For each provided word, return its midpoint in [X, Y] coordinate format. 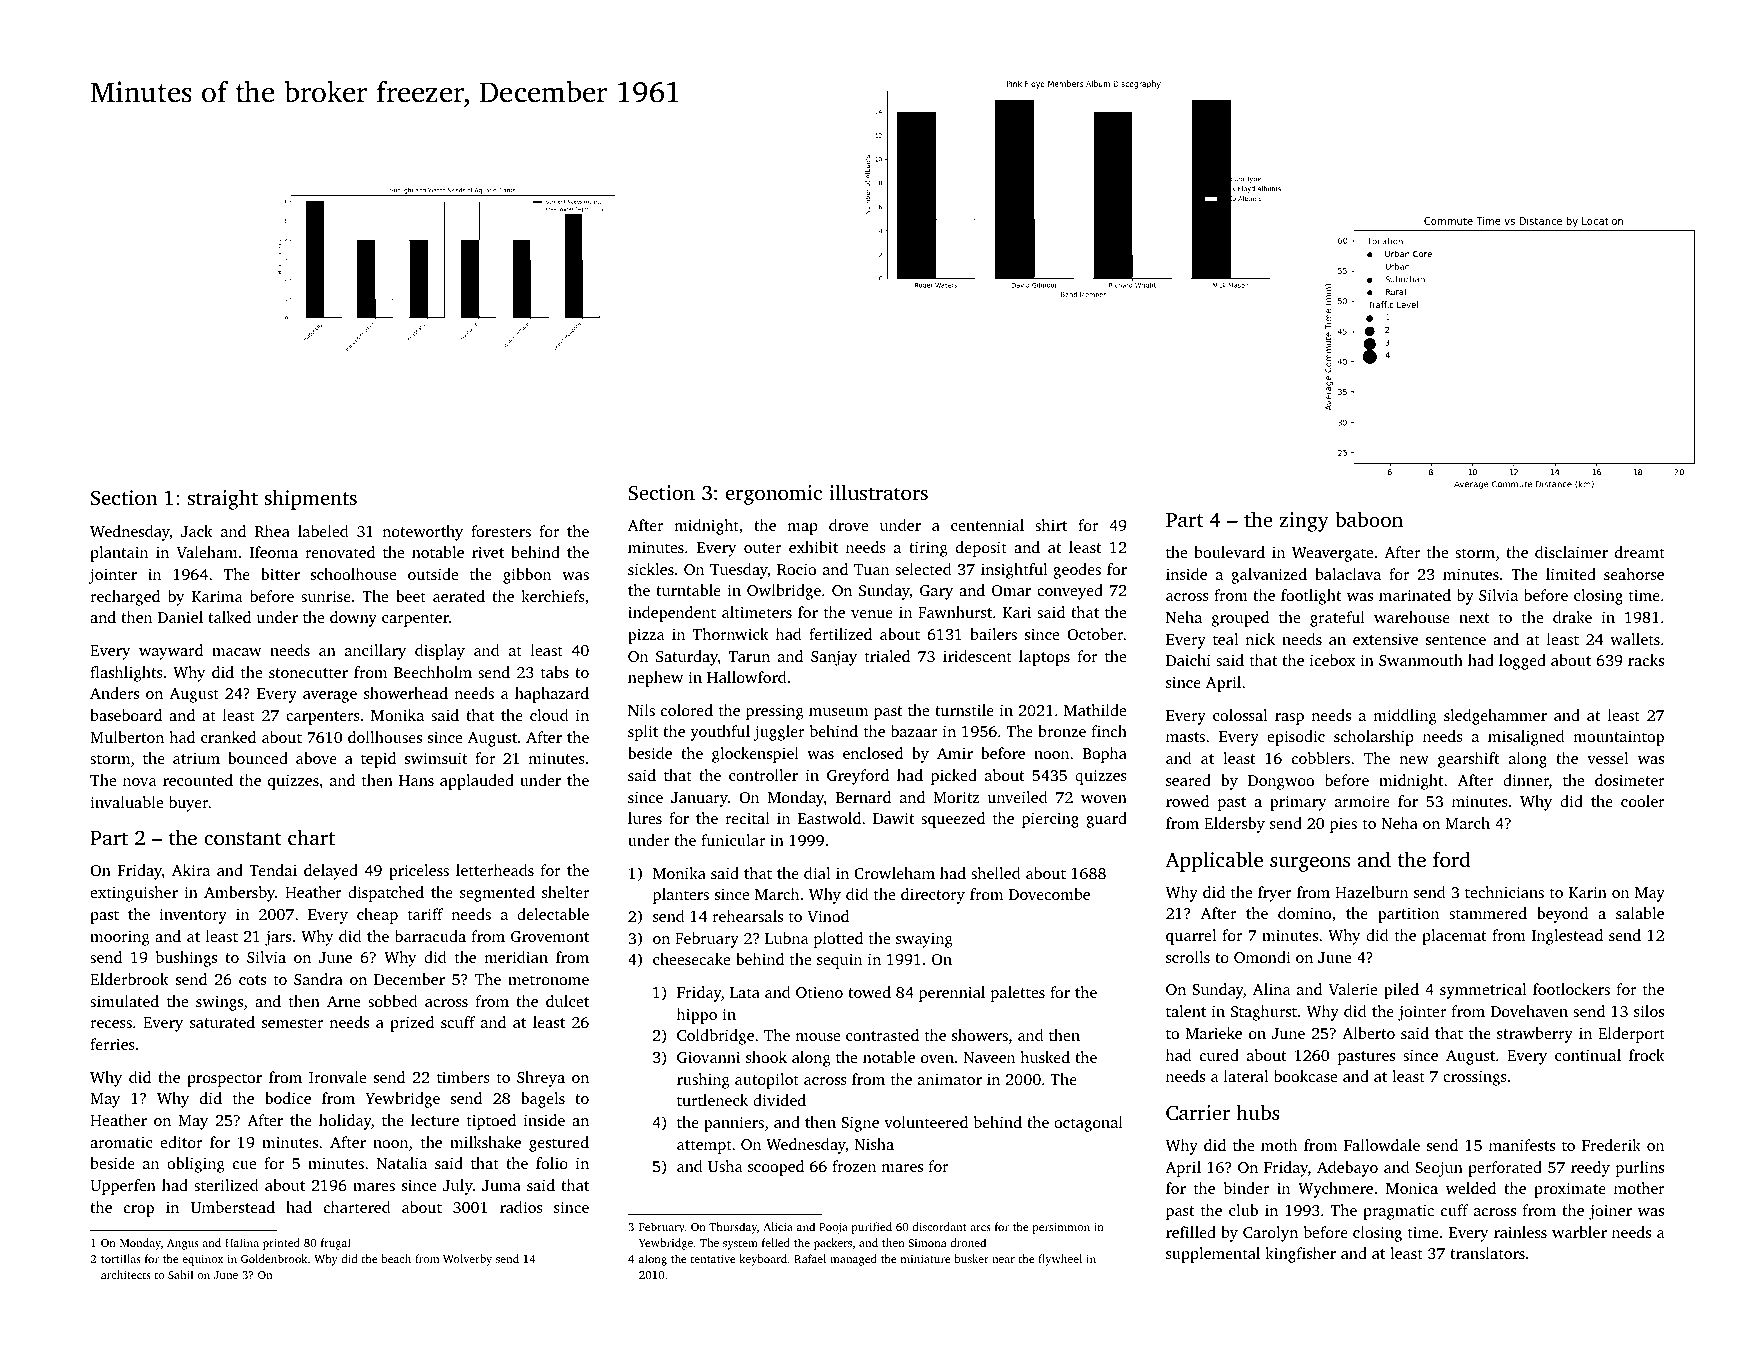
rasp [1289, 719]
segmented [497, 894]
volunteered [926, 1122]
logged [1522, 662]
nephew [655, 679]
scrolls [1188, 957]
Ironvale [337, 1077]
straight [223, 499]
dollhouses [385, 737]
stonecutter [308, 673]
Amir [955, 753]
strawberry [1535, 1035]
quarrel [1191, 937]
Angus [183, 1244]
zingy [1304, 522]
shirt [1051, 525]
